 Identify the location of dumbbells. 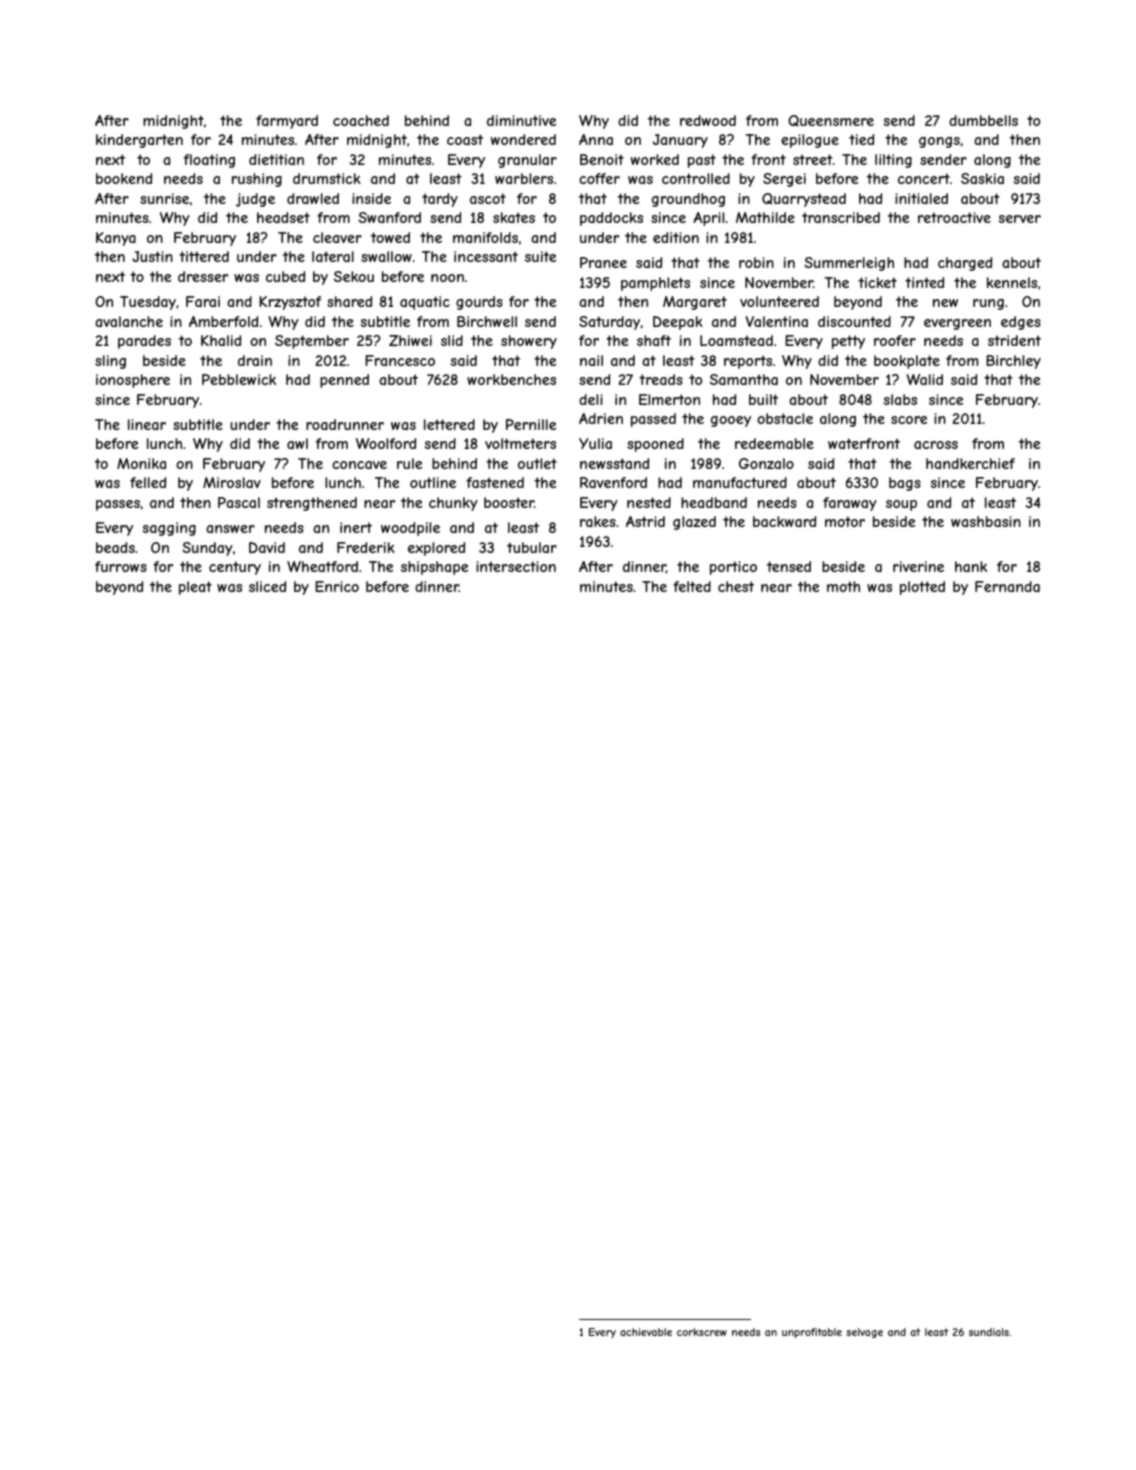
(983, 120).
